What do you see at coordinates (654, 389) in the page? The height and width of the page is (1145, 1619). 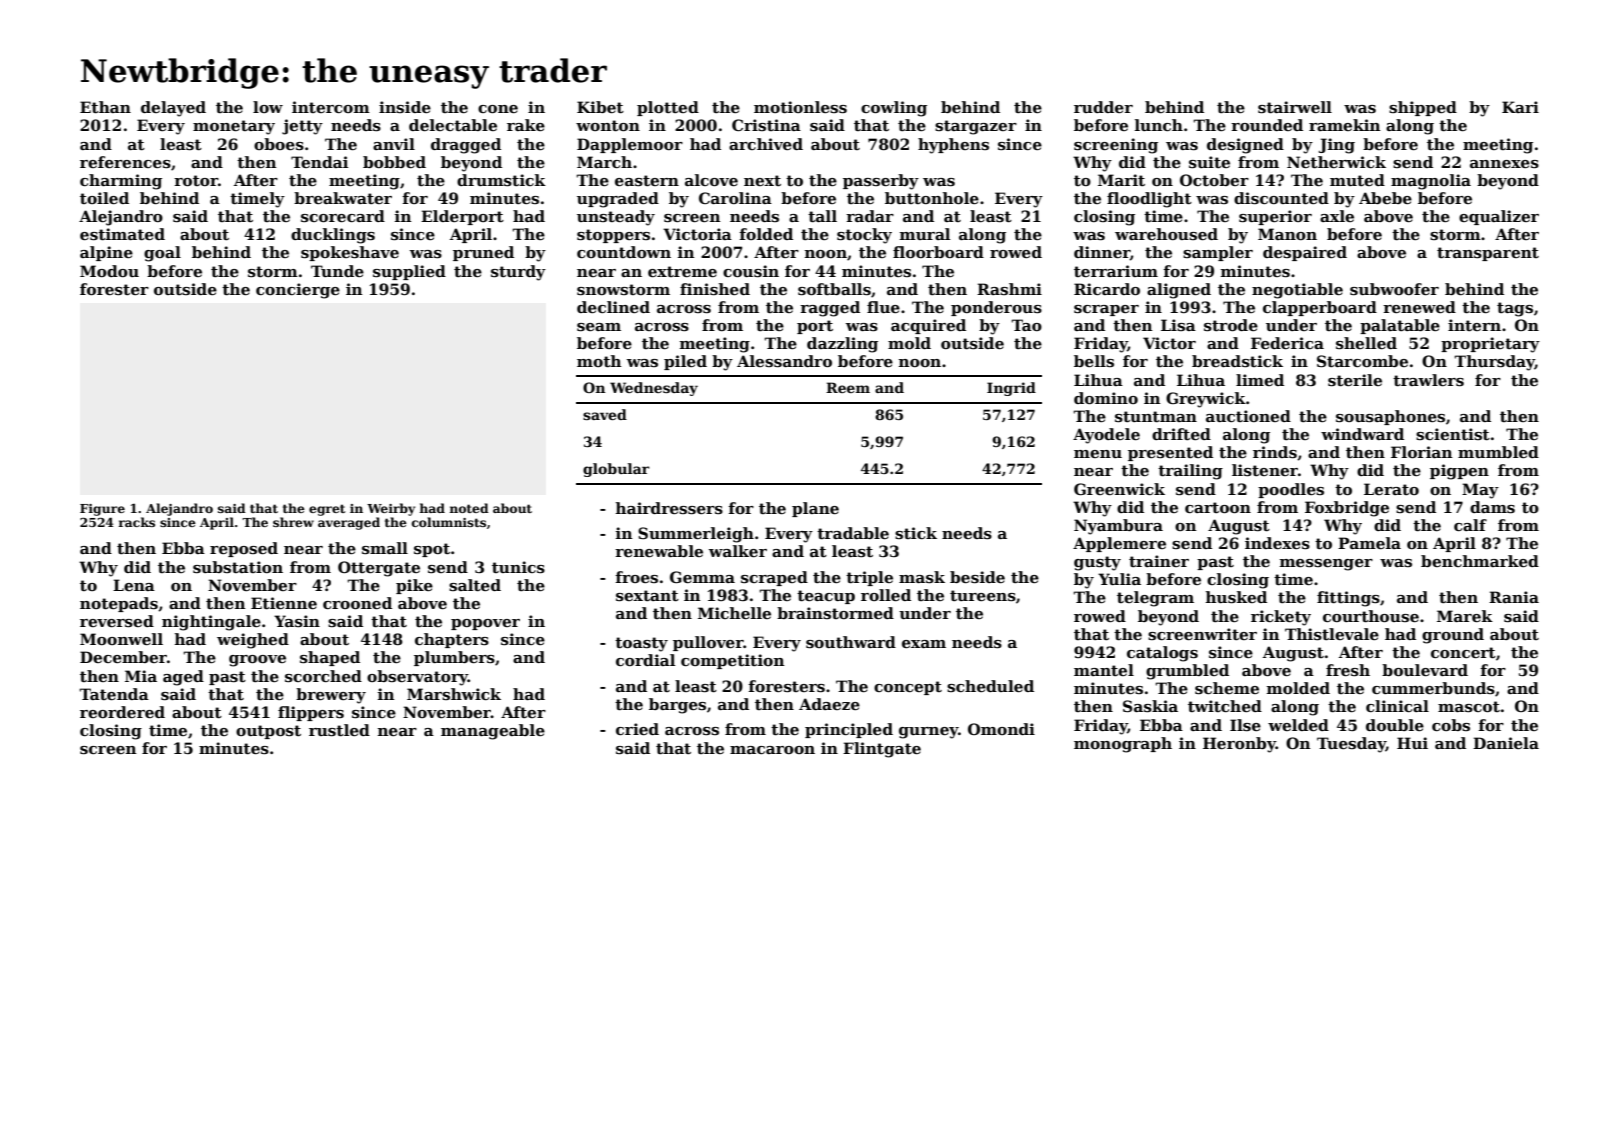 I see `Wednesday` at bounding box center [654, 389].
